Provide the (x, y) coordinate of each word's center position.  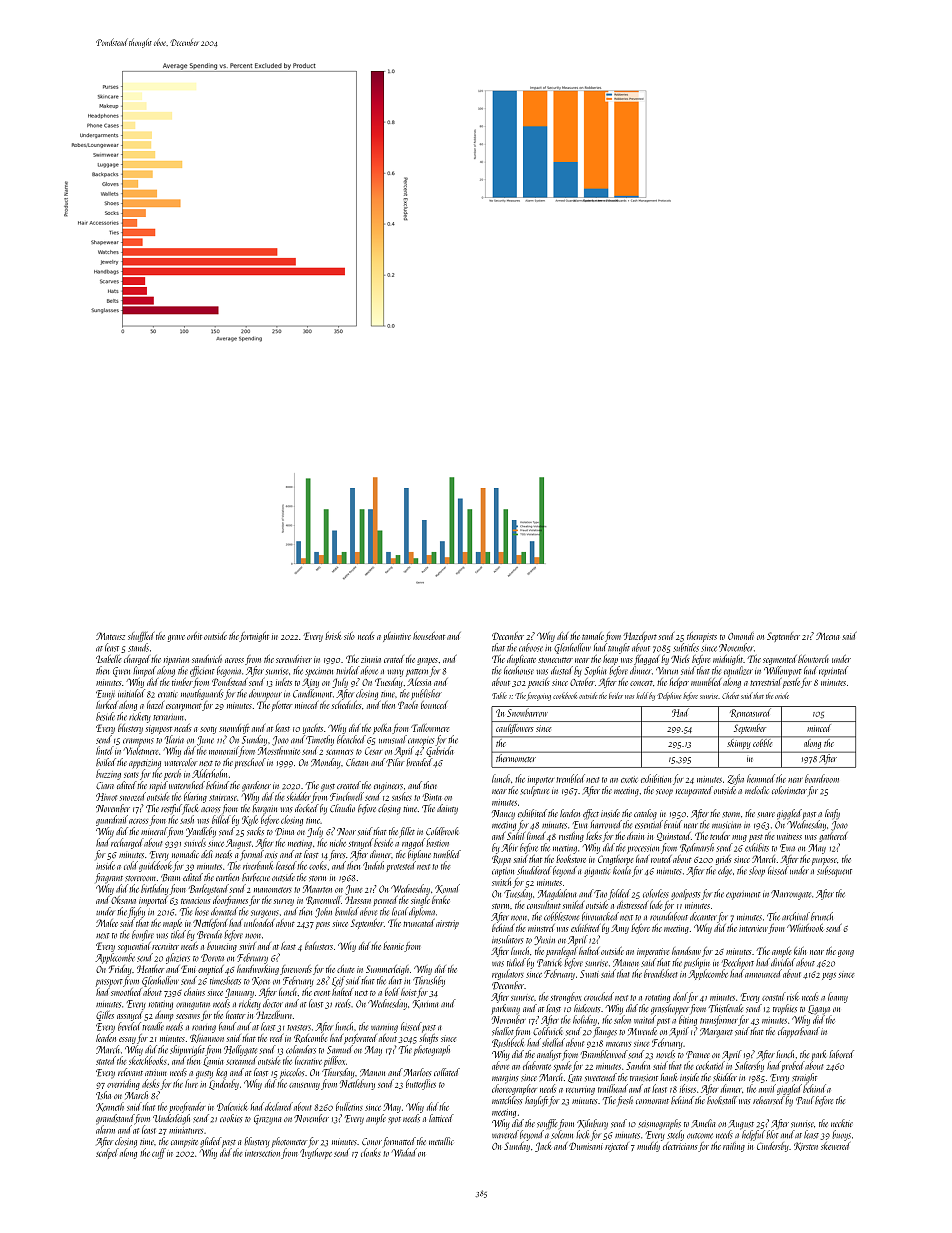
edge (725, 871)
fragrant (109, 878)
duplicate (521, 660)
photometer (289, 1142)
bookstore (571, 859)
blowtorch (813, 659)
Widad (404, 1152)
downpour (265, 694)
